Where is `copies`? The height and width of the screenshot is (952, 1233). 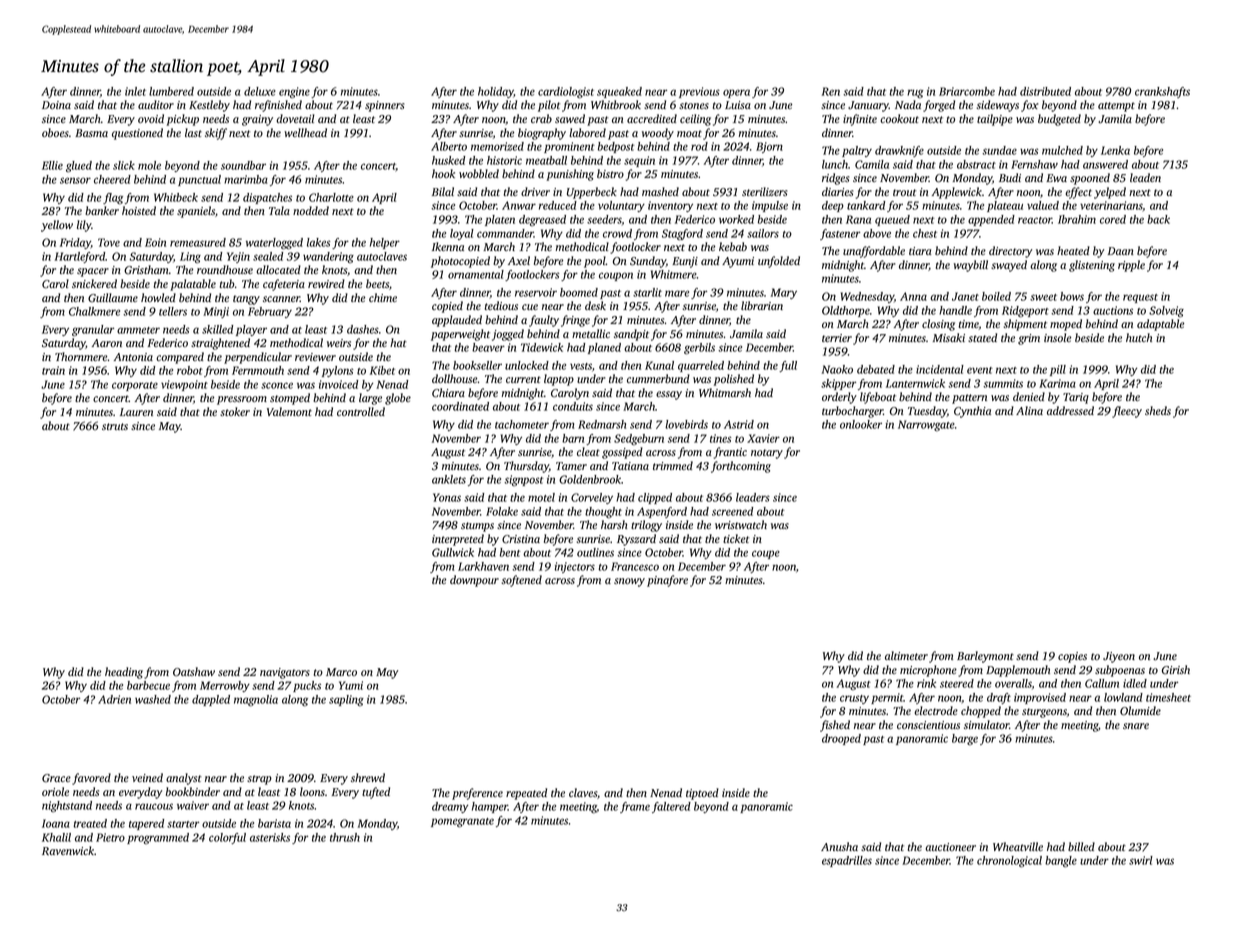
copies is located at coordinates (1072, 657).
